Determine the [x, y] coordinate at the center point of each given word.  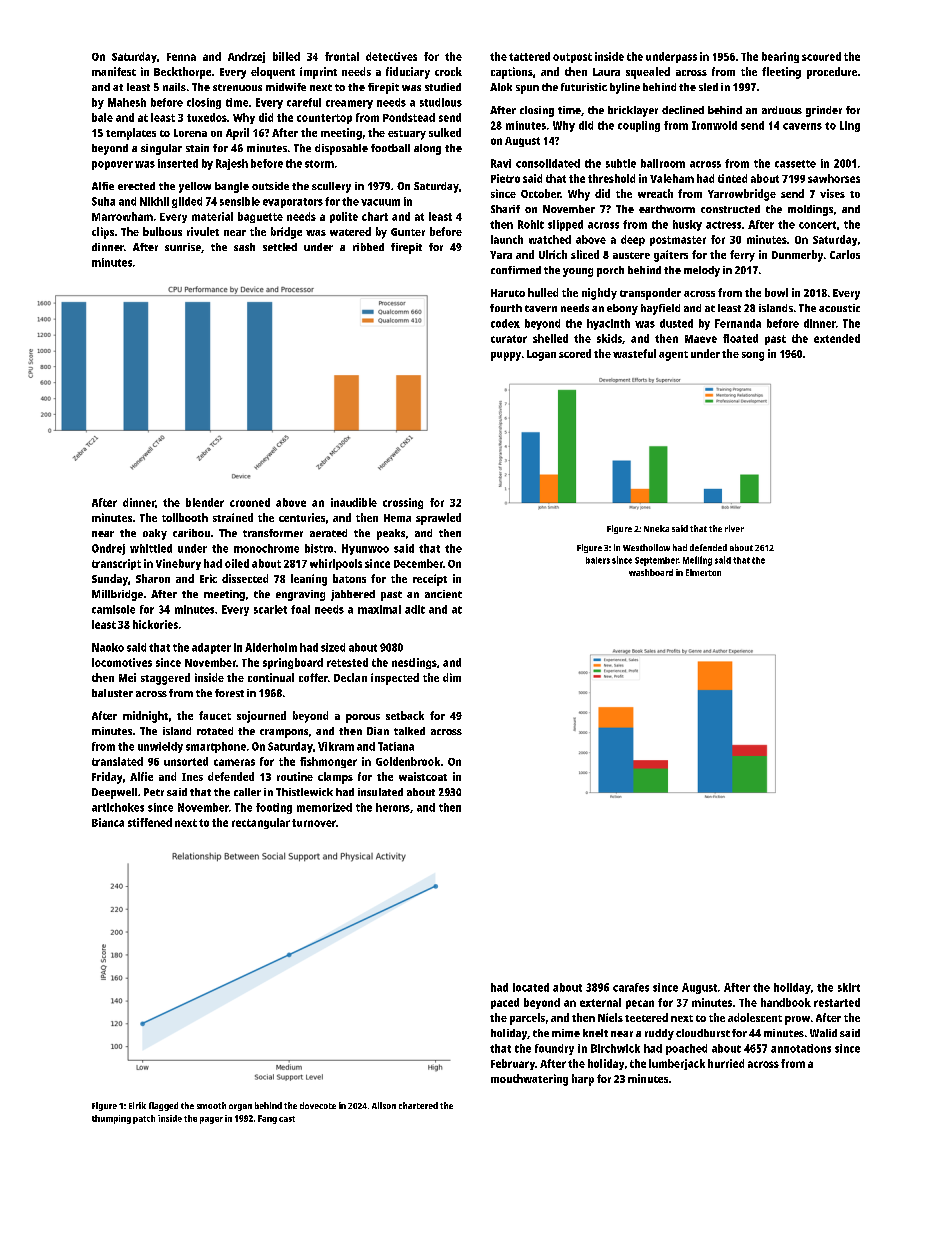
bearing [780, 57]
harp [583, 1080]
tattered [529, 56]
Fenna [181, 57]
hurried [726, 1063]
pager [211, 1120]
